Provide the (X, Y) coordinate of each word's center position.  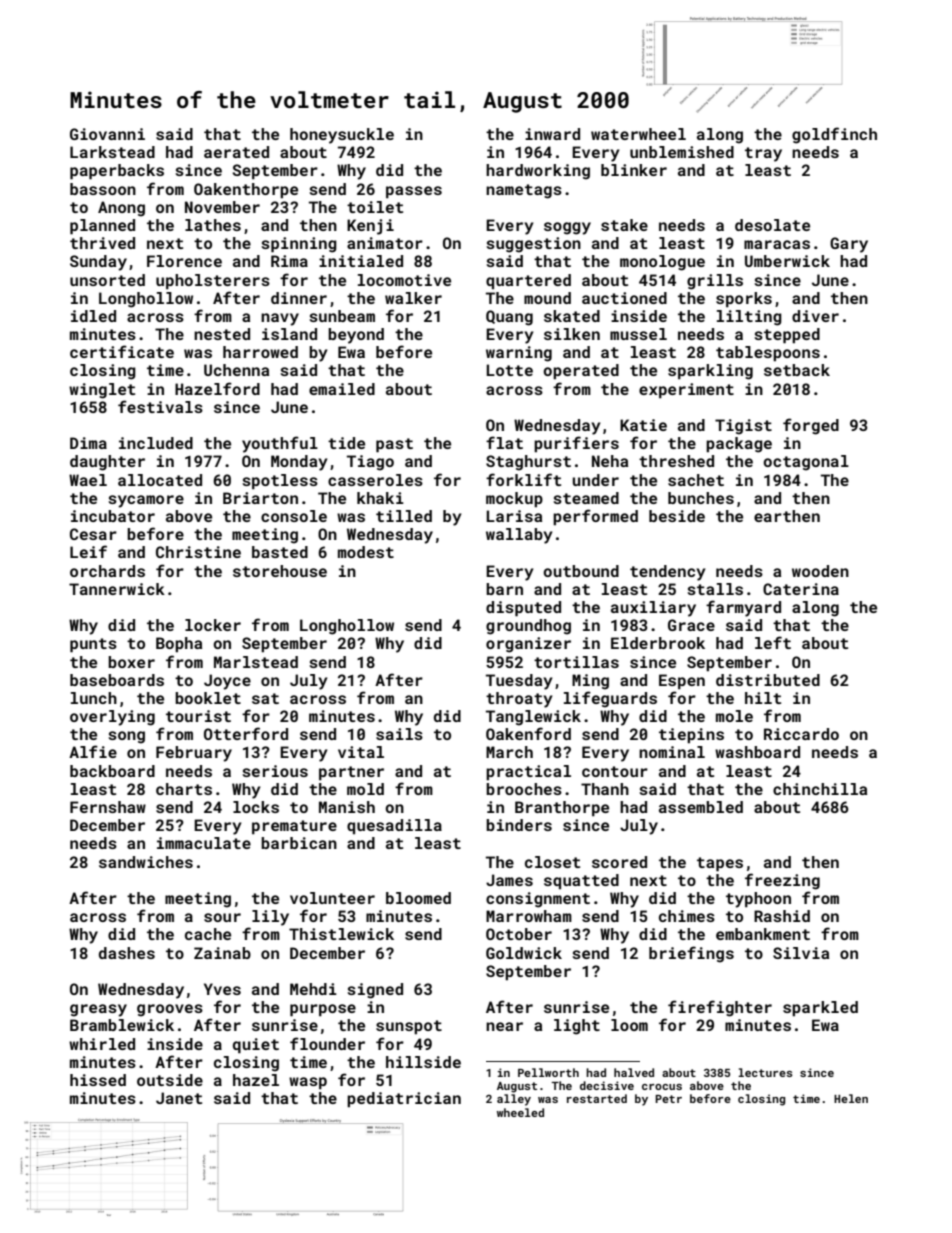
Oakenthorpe (246, 191)
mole (734, 716)
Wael (88, 480)
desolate (772, 225)
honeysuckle (342, 136)
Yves (222, 989)
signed (375, 991)
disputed (523, 609)
